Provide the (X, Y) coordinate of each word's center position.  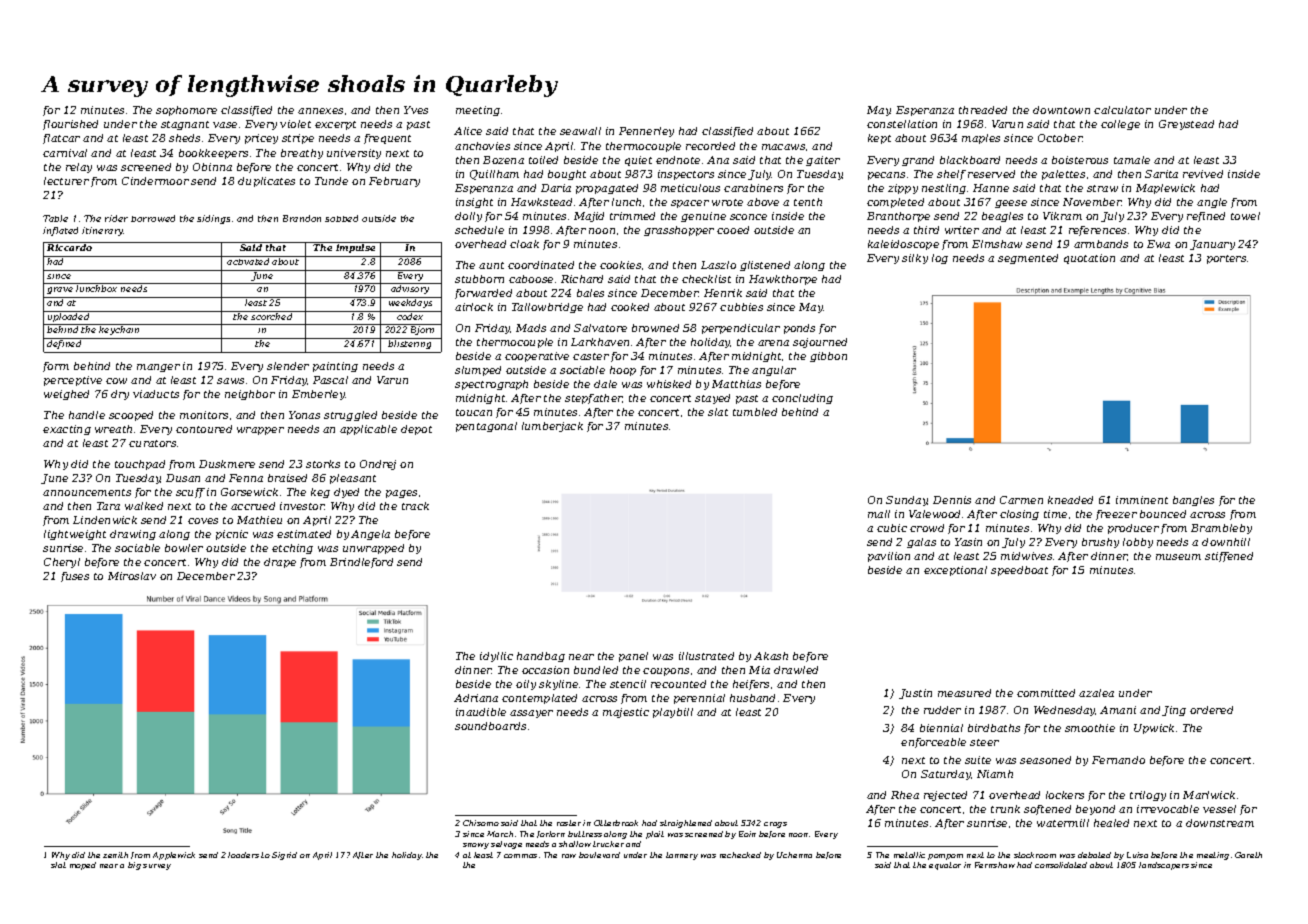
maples (981, 139)
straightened (686, 824)
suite (978, 760)
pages (401, 494)
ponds (799, 329)
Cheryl (62, 563)
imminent (1142, 500)
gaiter (823, 161)
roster (569, 823)
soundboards (490, 726)
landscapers (1164, 866)
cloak (524, 244)
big (134, 866)
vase (225, 125)
